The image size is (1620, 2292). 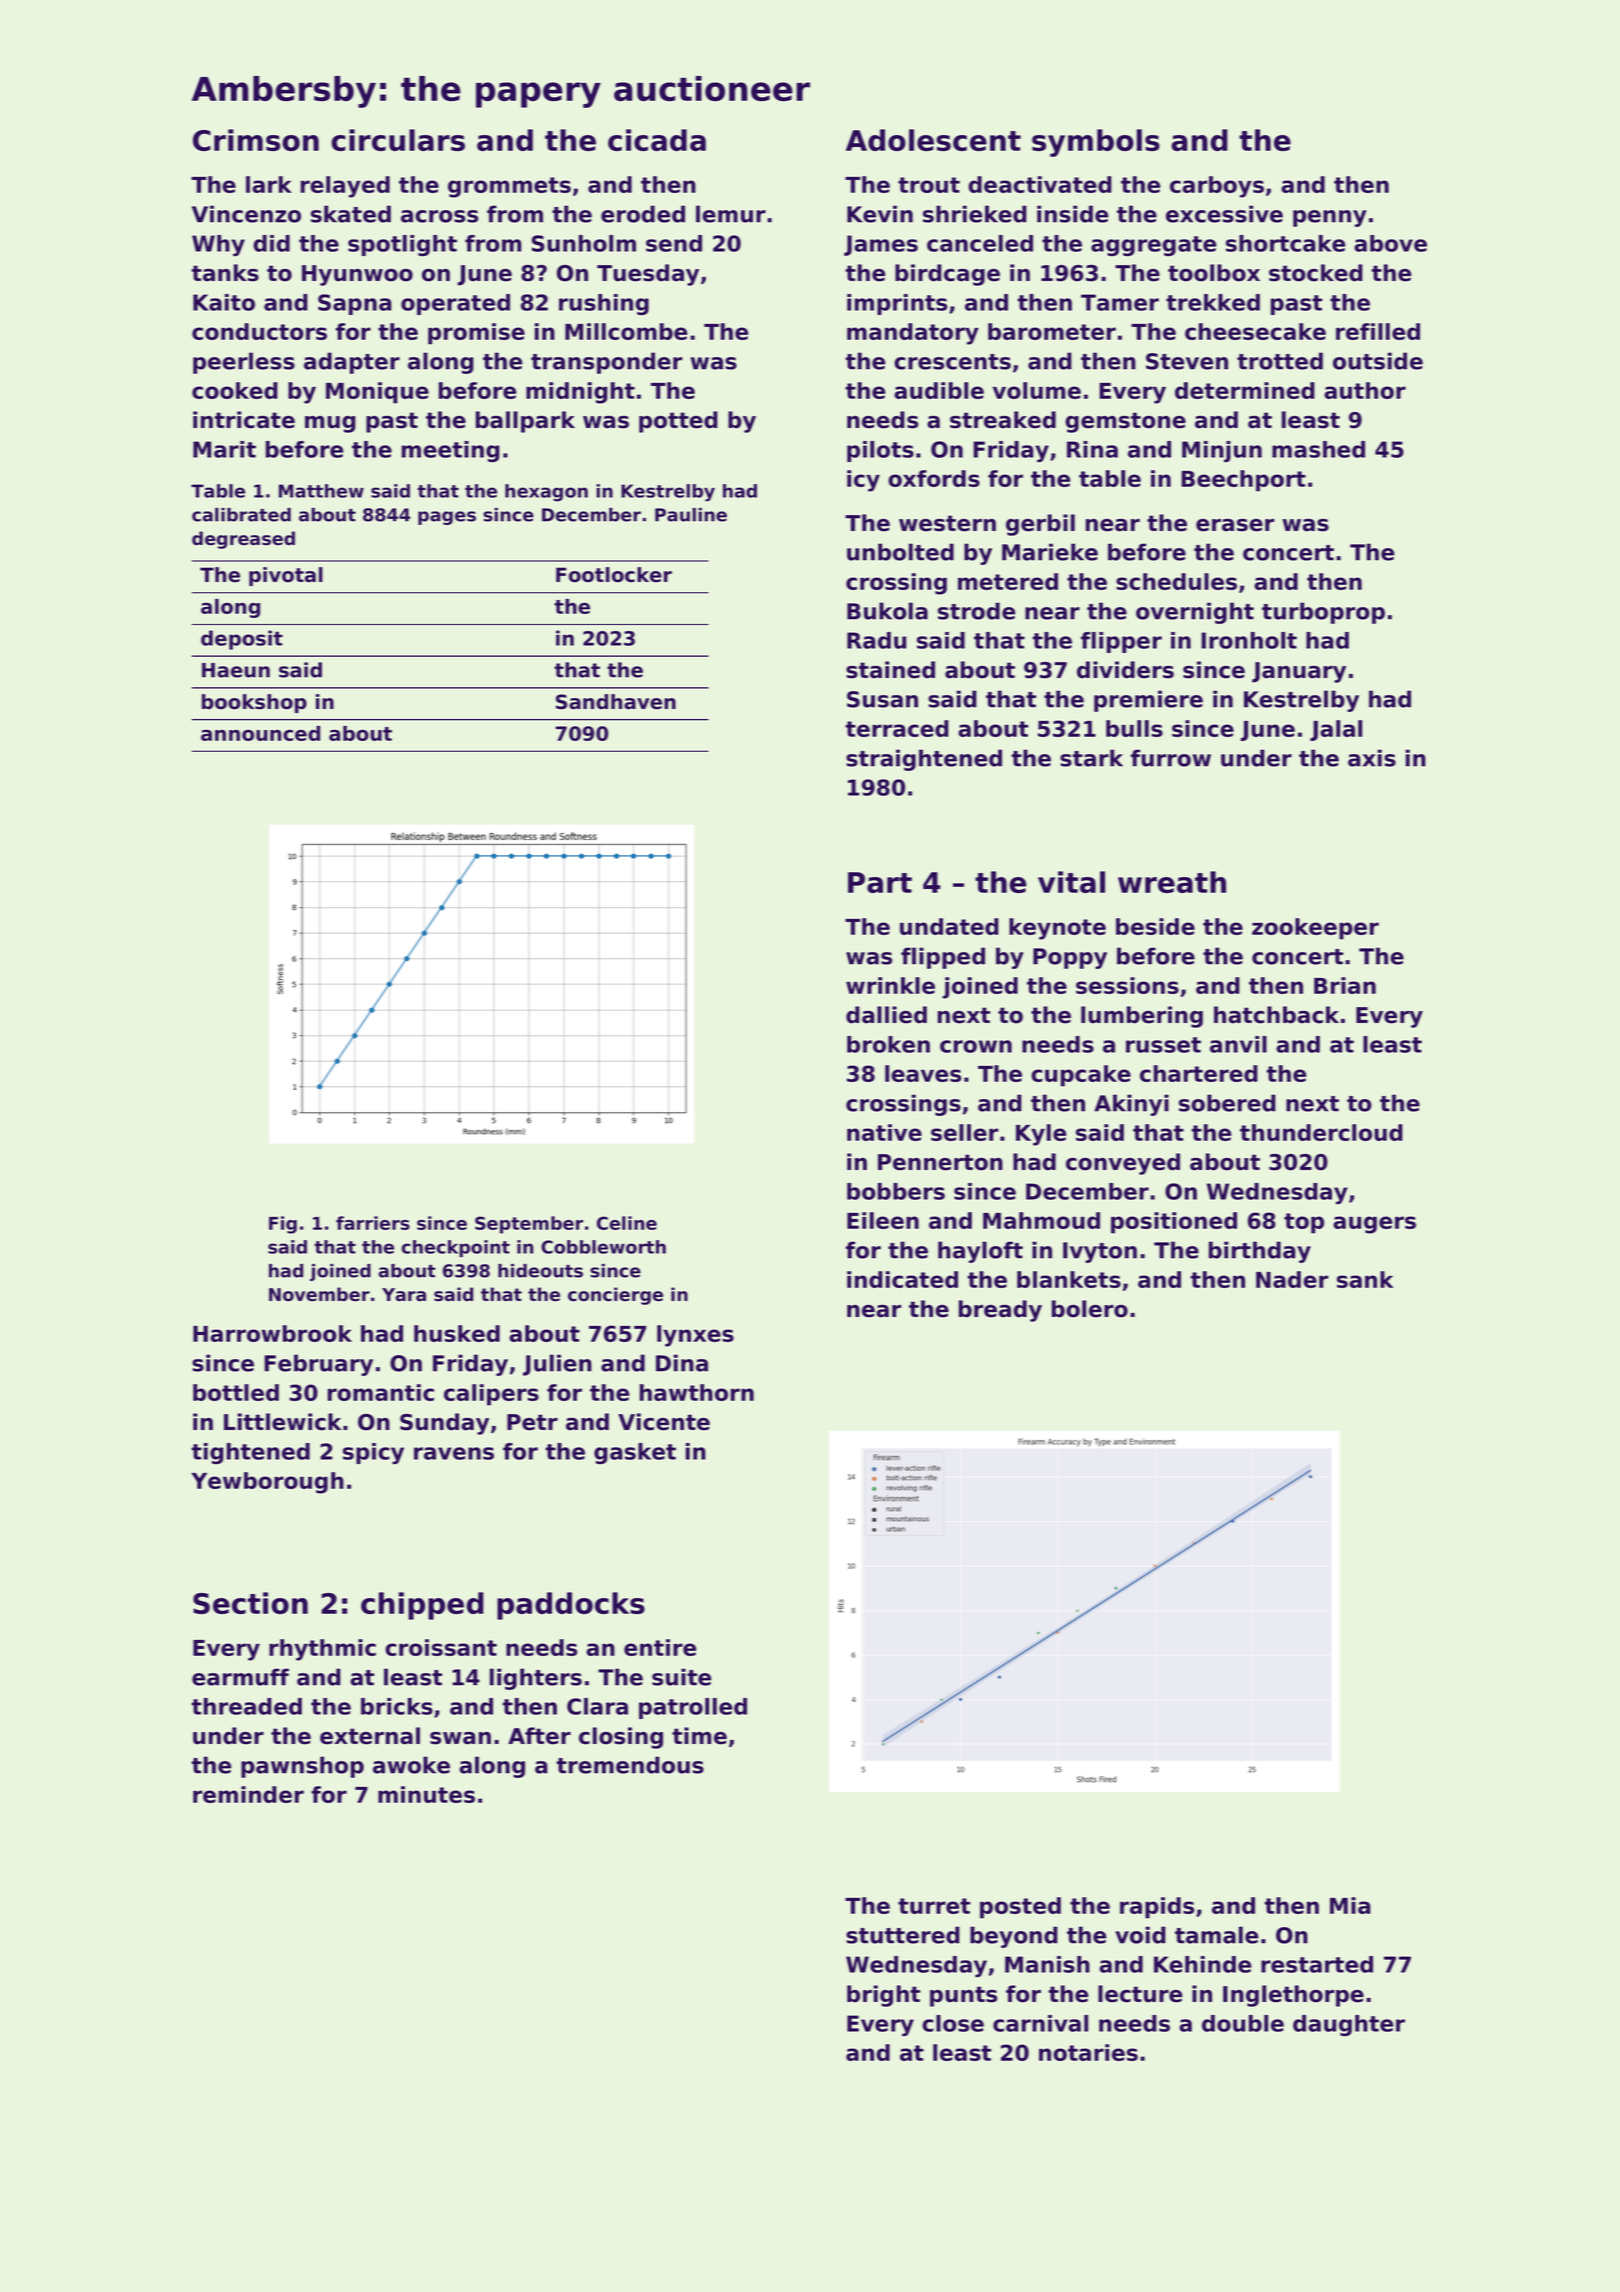 What do you see at coordinates (953, 2023) in the page?
I see `close` at bounding box center [953, 2023].
